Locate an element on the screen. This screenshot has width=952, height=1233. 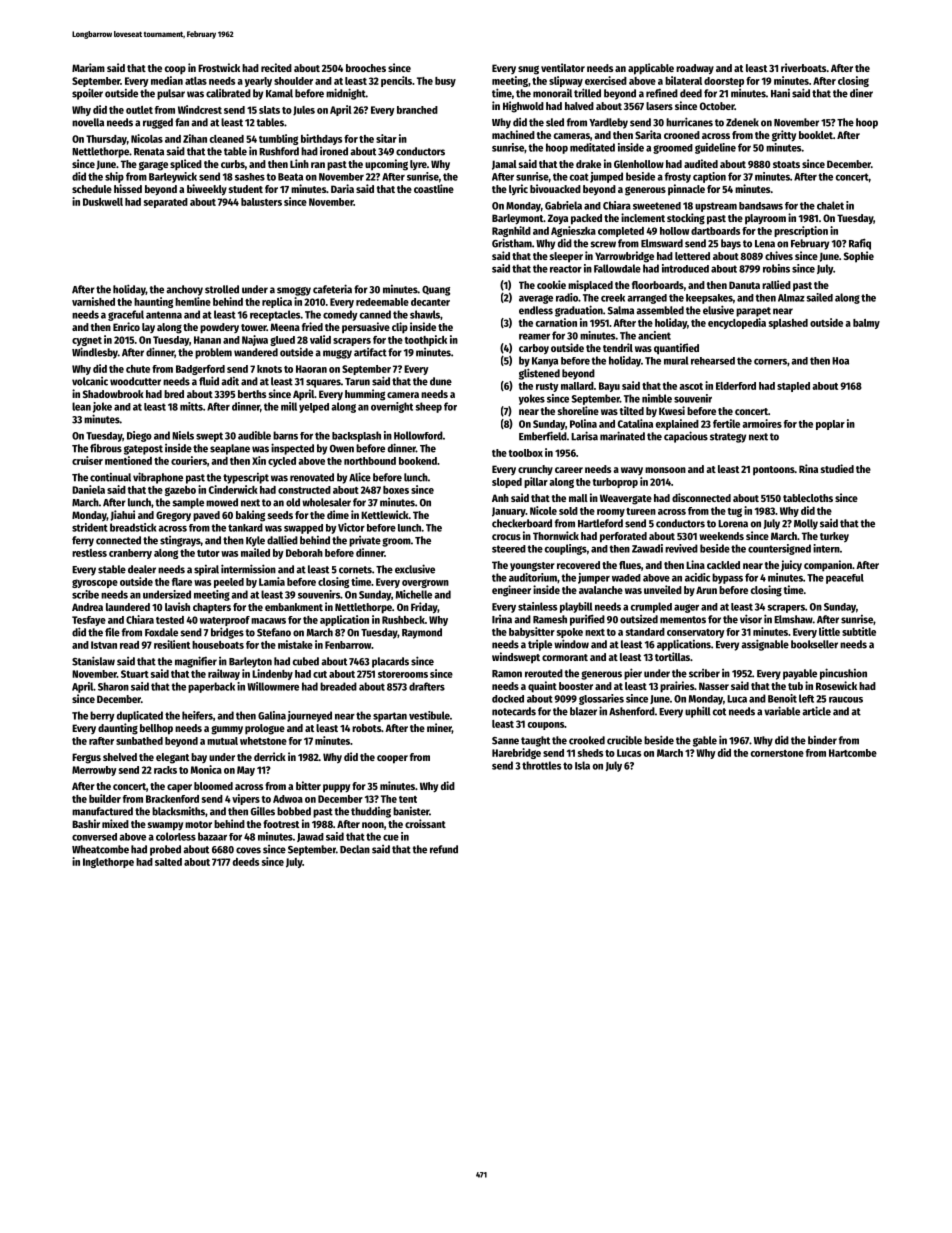
lettered is located at coordinates (692, 256).
